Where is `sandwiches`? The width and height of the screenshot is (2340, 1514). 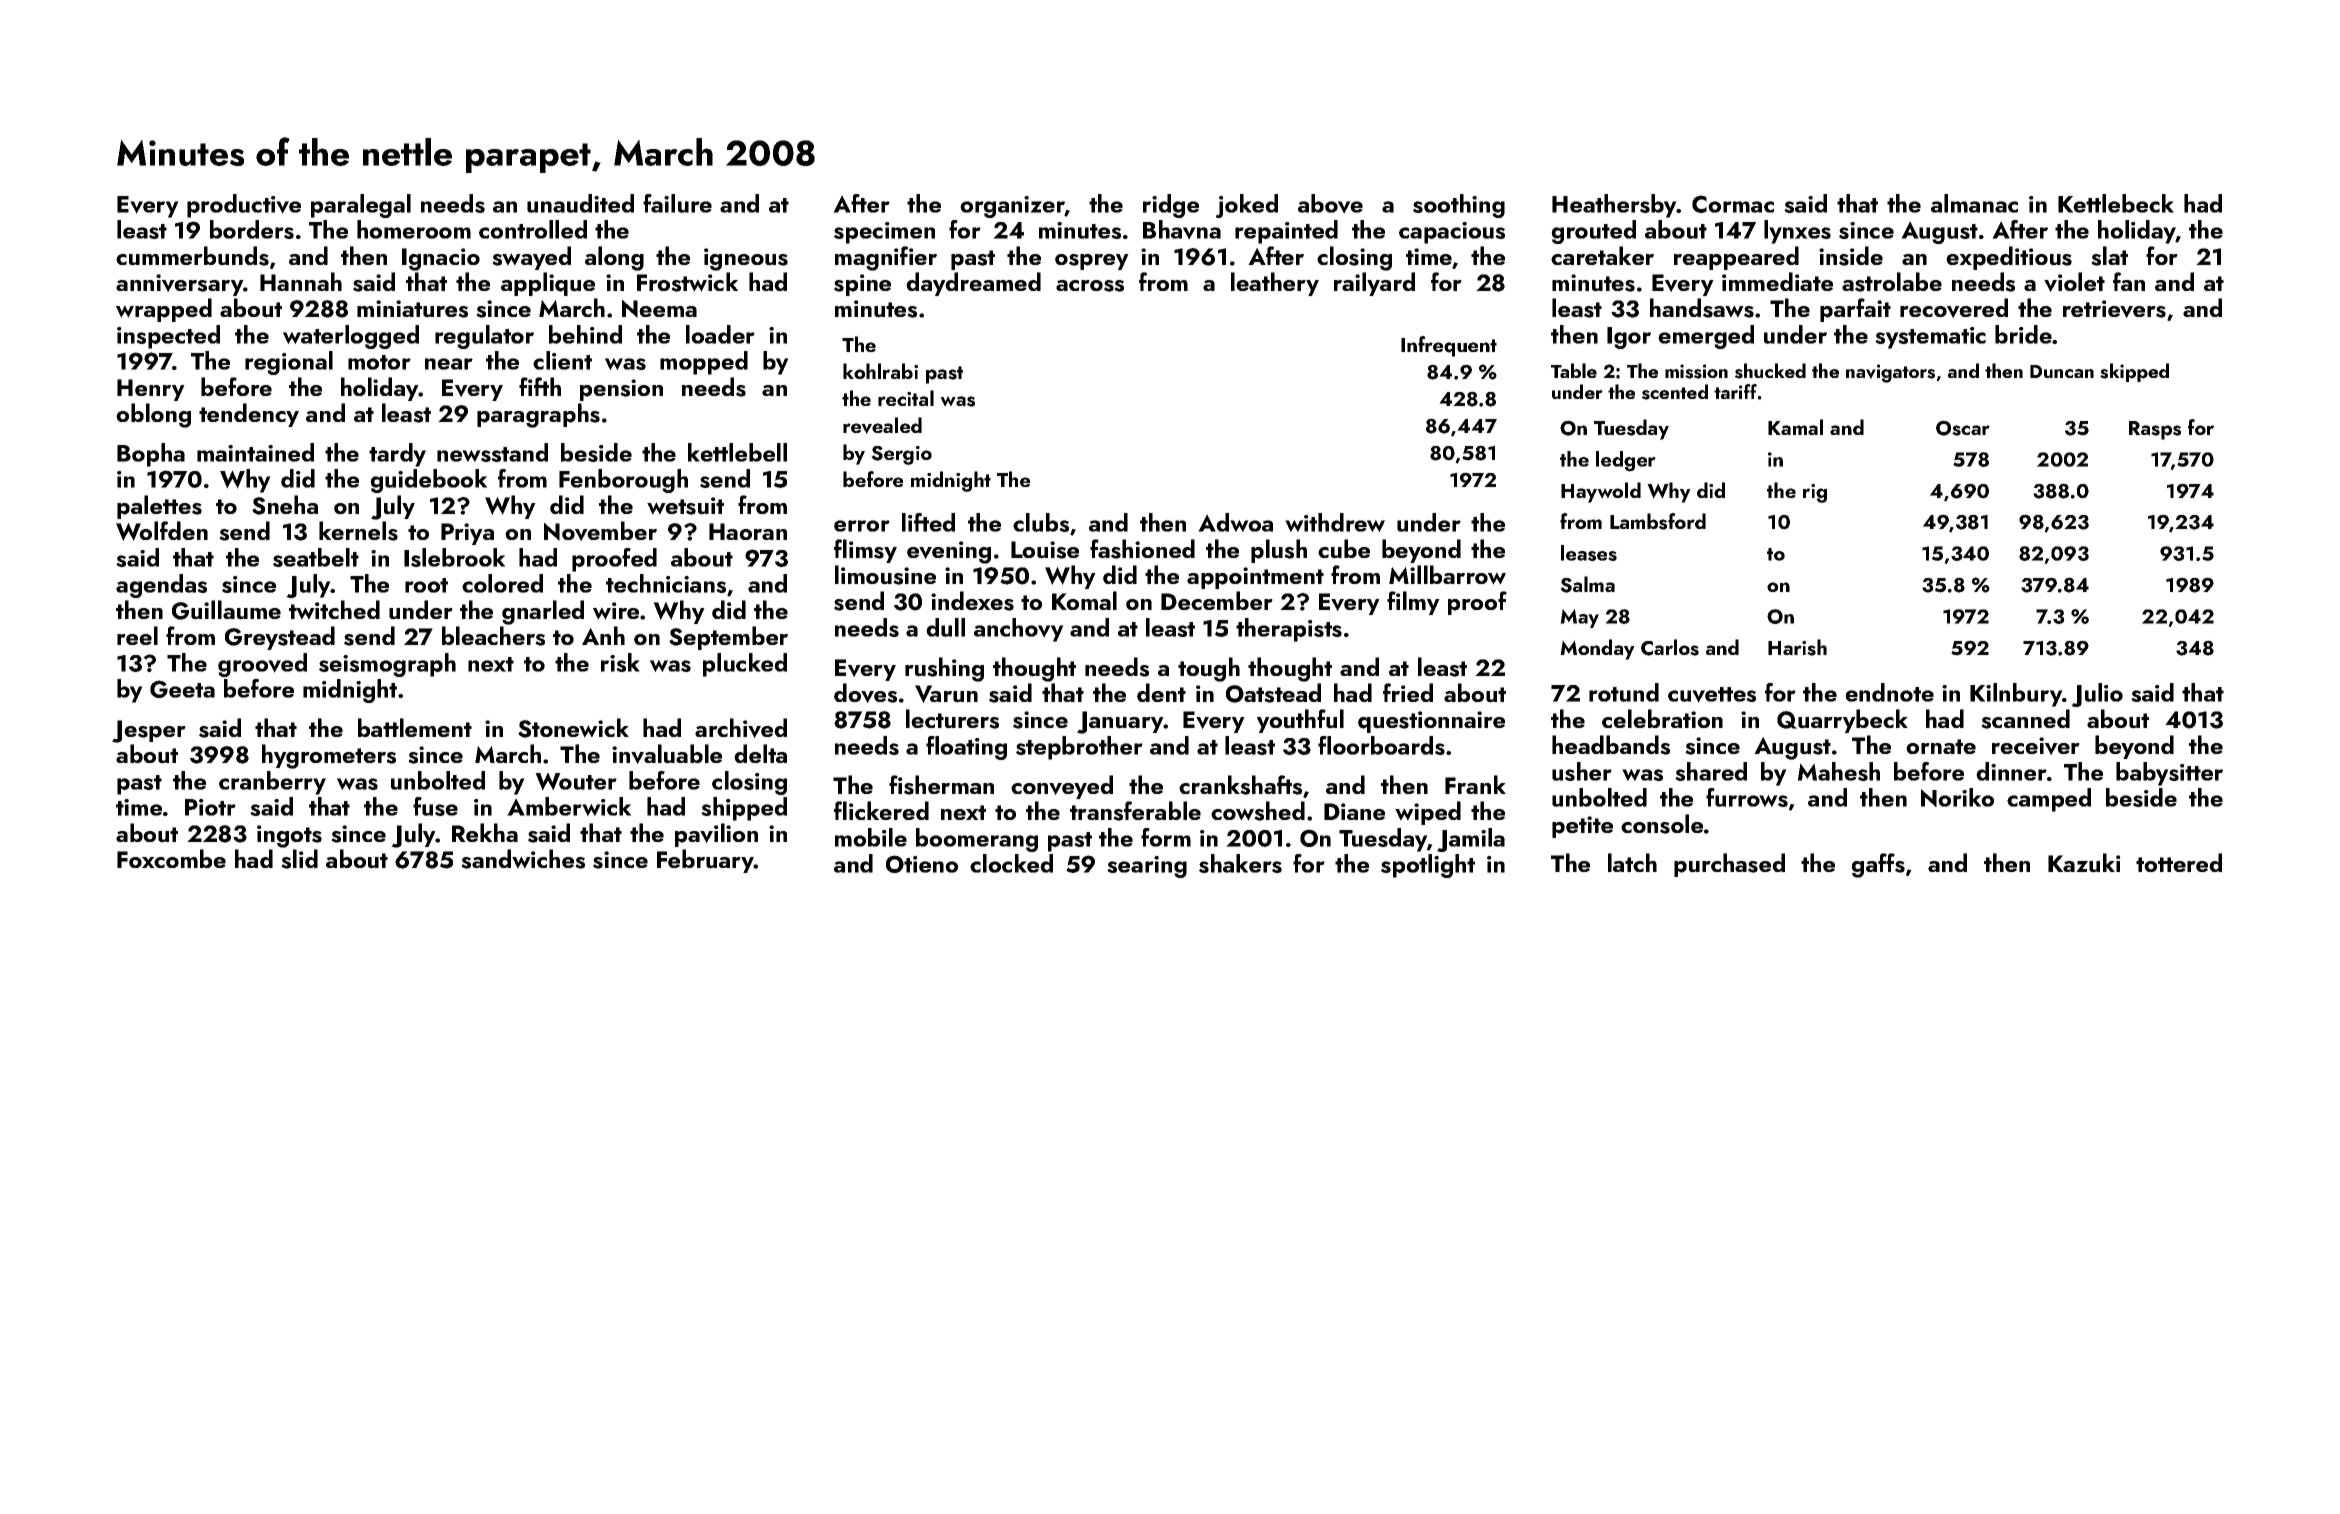
sandwiches is located at coordinates (523, 859).
